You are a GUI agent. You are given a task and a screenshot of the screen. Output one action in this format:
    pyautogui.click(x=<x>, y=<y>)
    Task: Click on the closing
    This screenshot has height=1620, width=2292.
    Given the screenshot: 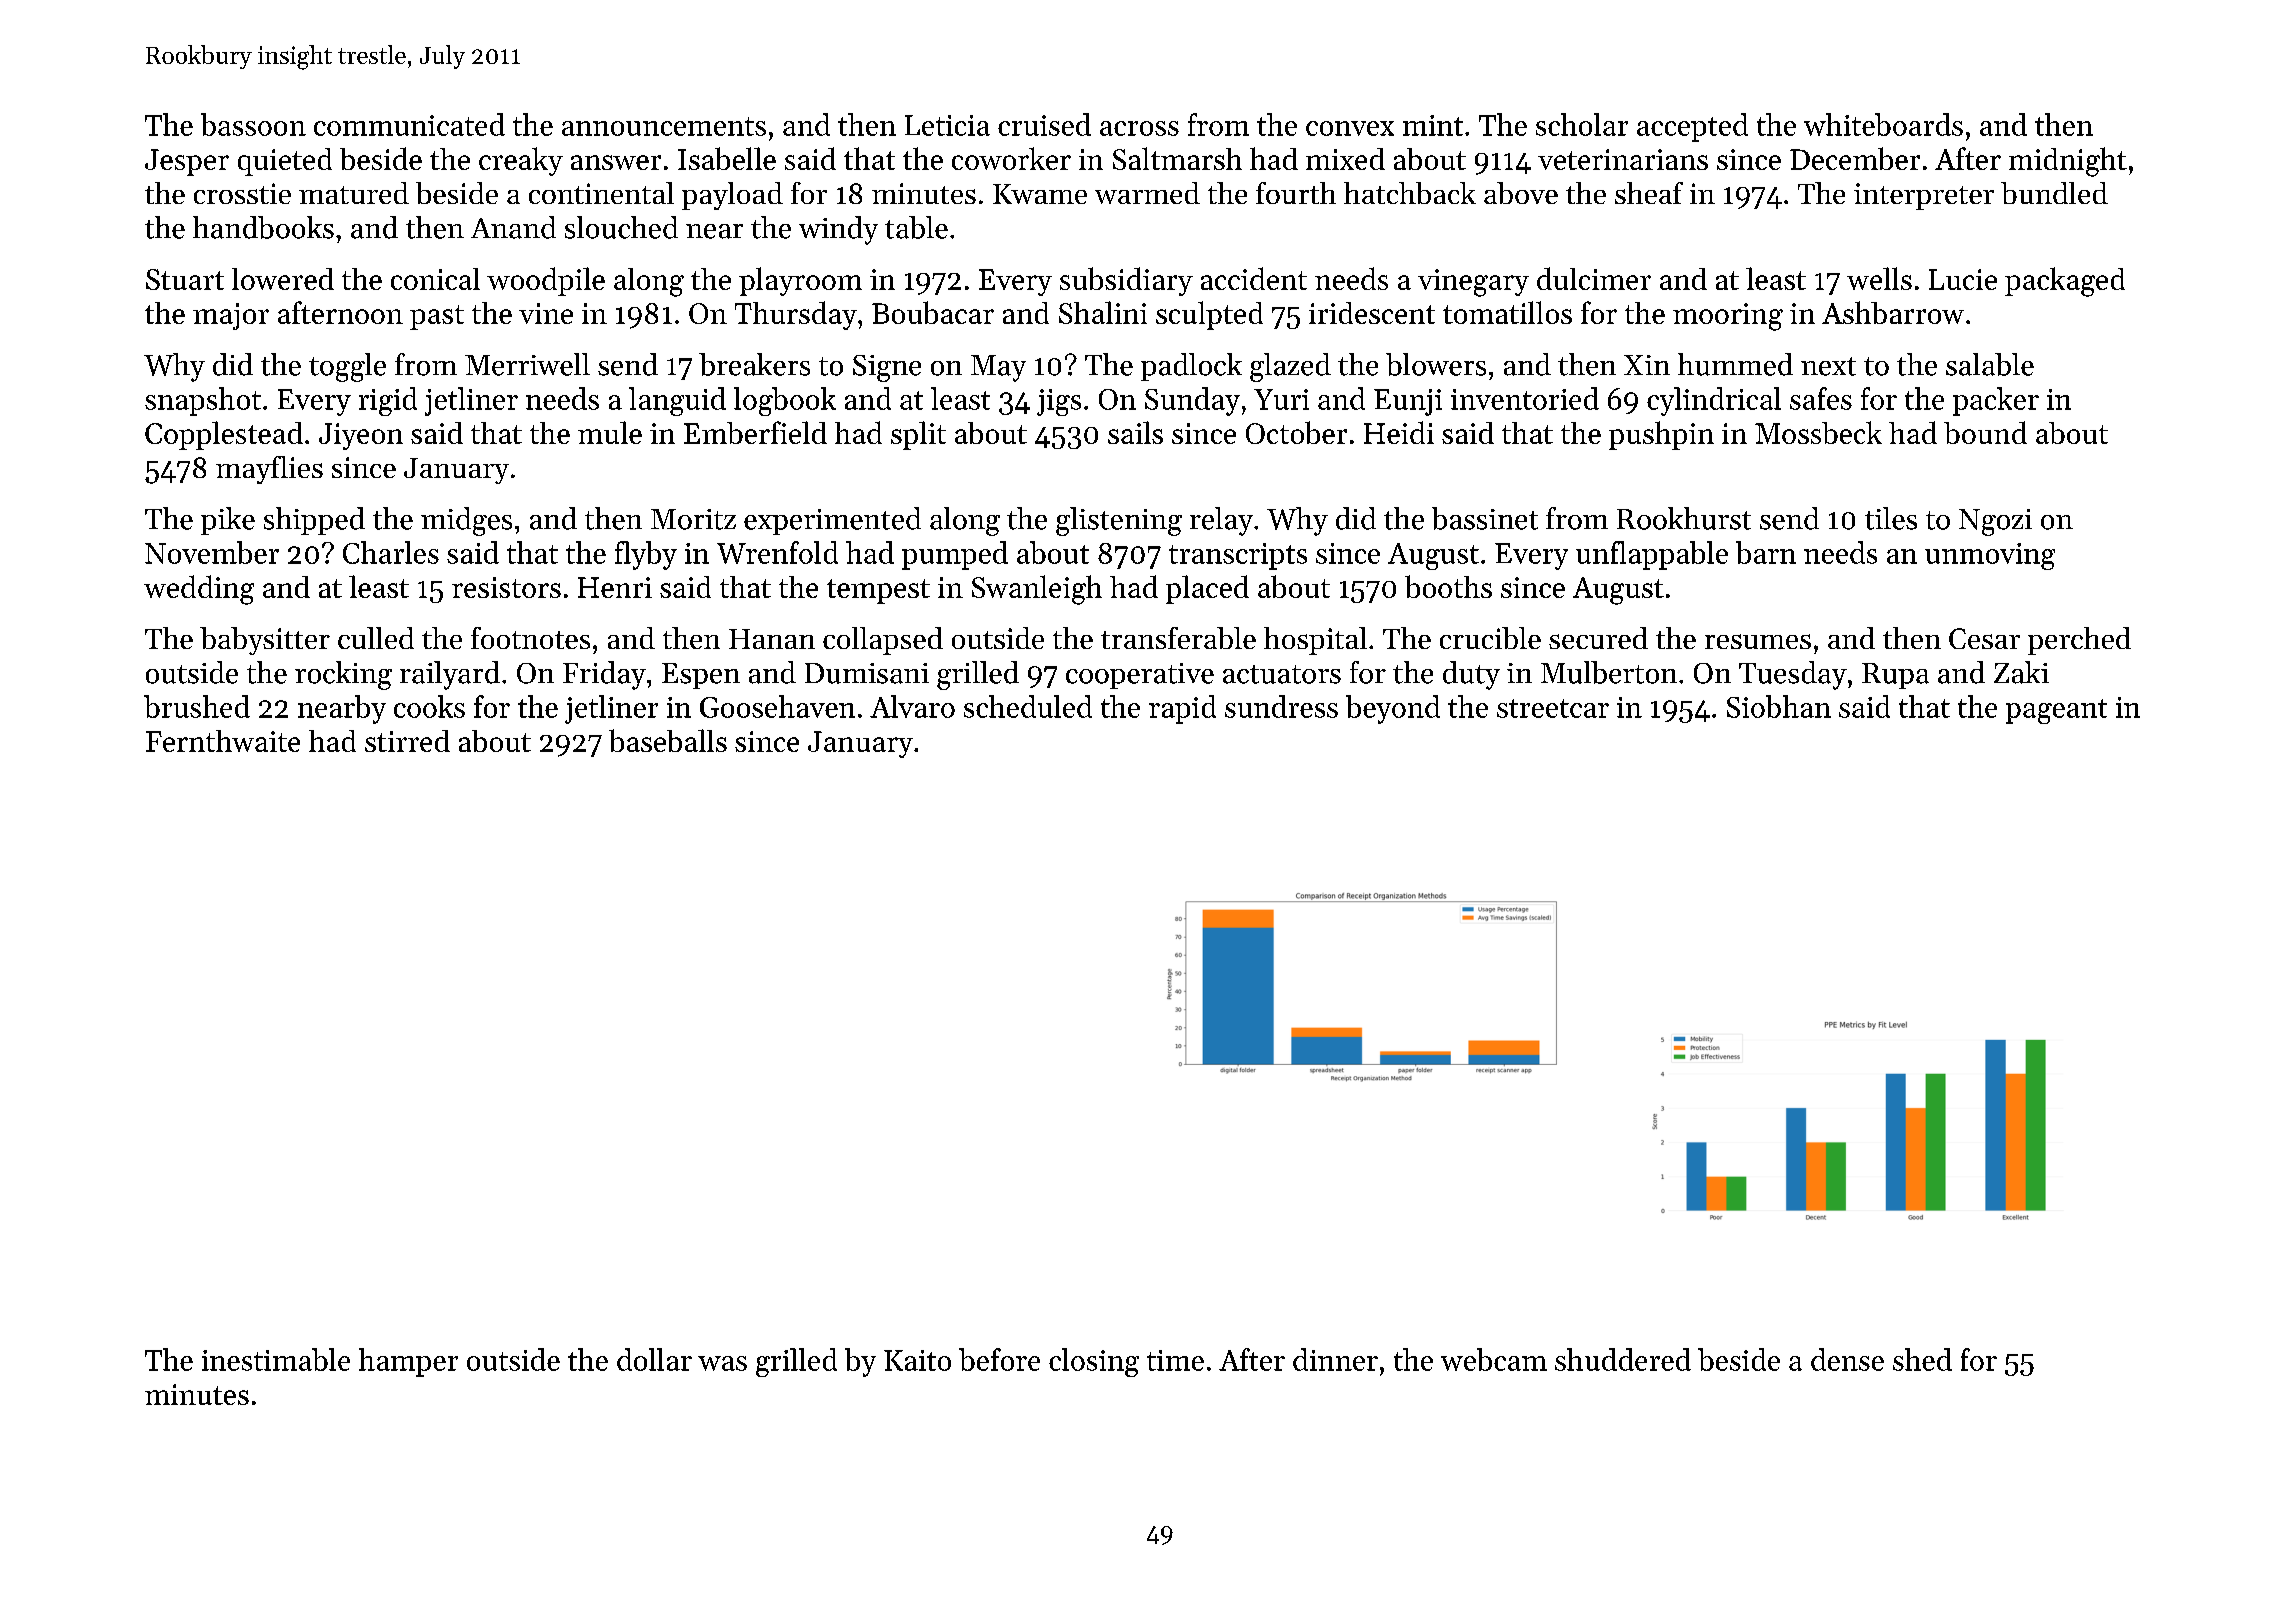 What is the action you would take?
    pyautogui.click(x=1094, y=1362)
